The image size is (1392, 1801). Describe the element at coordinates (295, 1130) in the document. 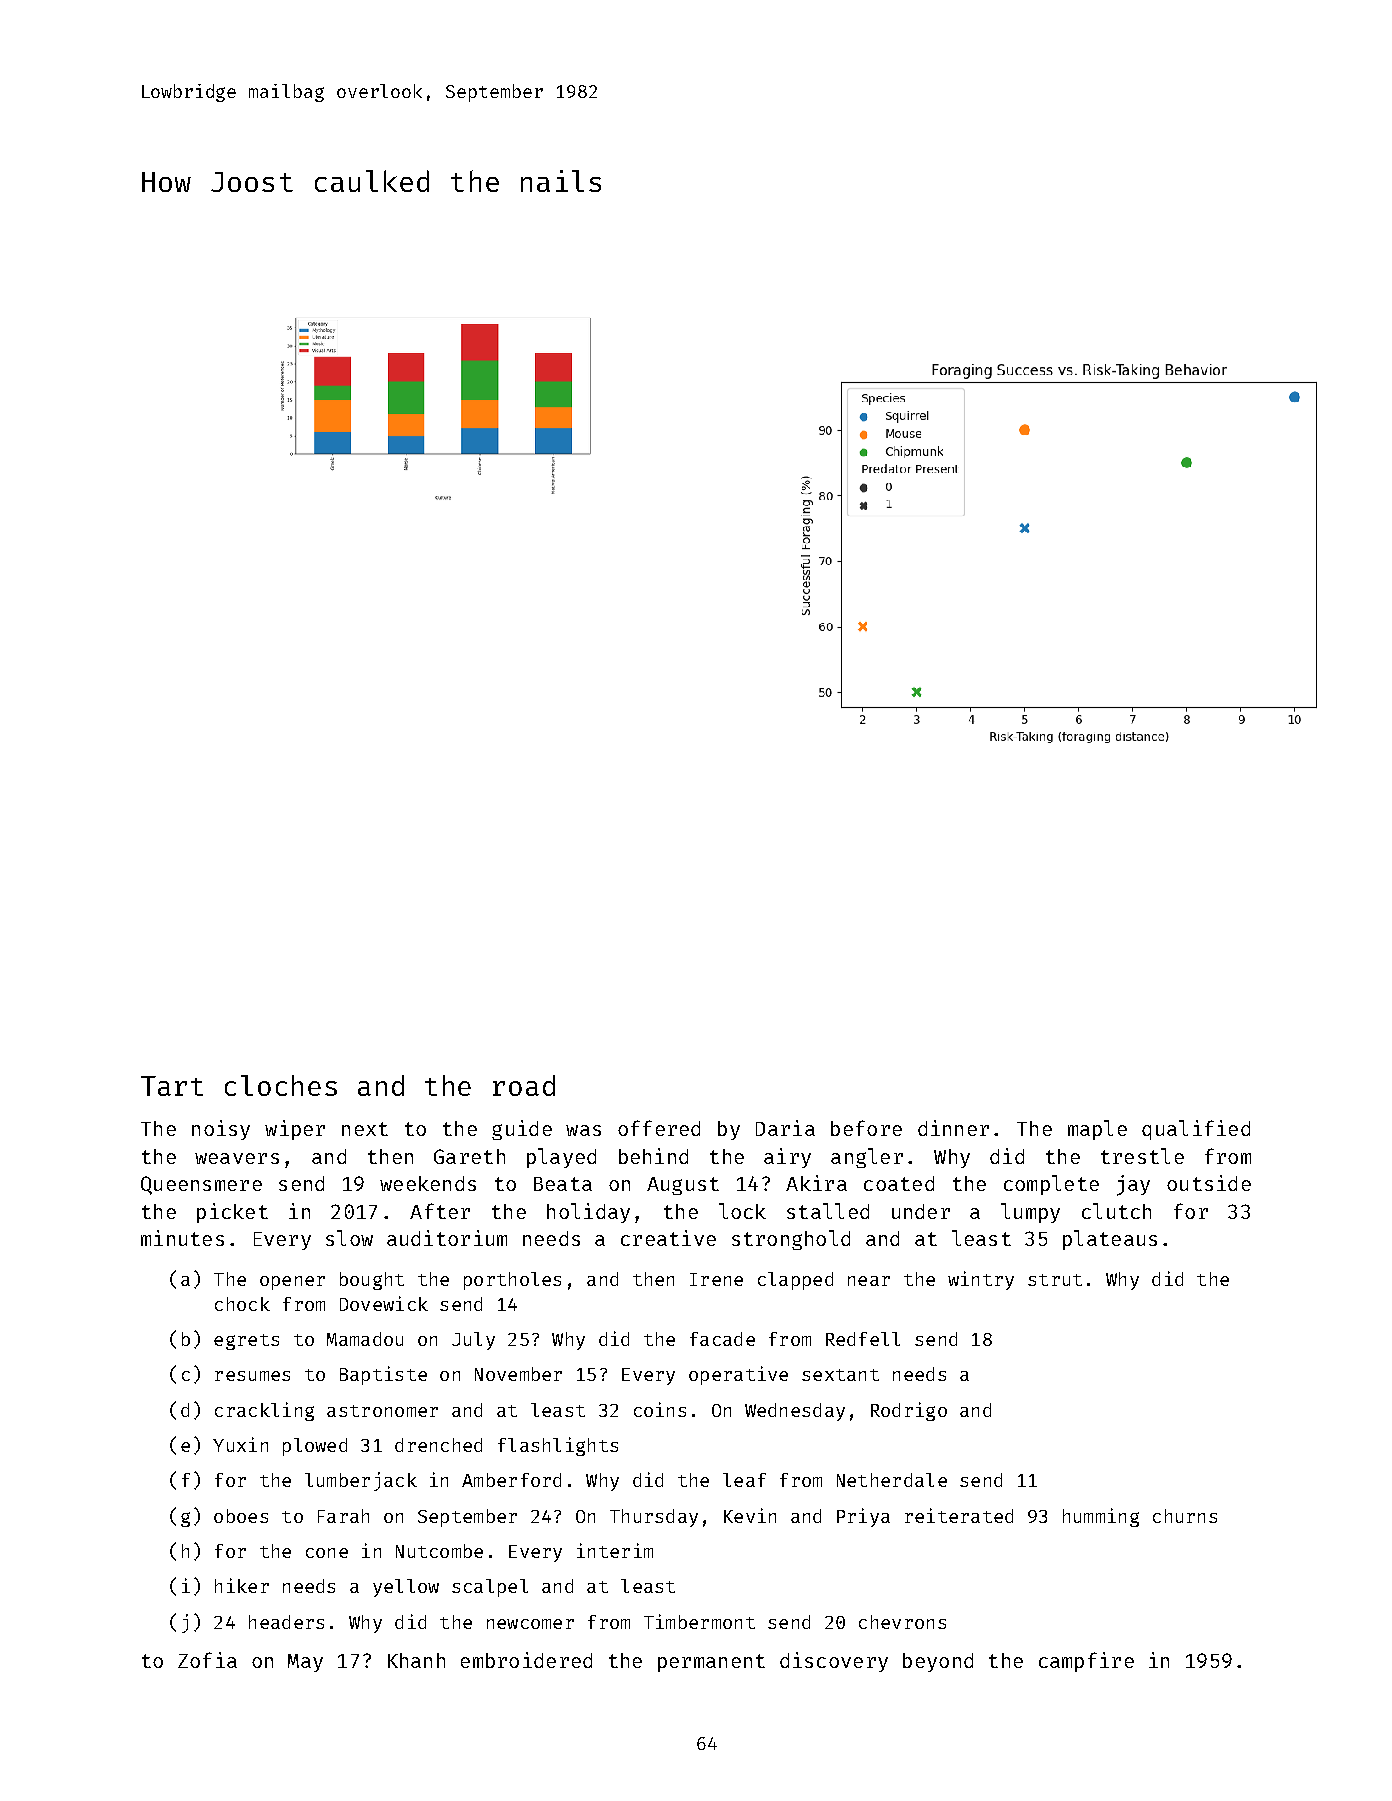

I see `wiper` at that location.
